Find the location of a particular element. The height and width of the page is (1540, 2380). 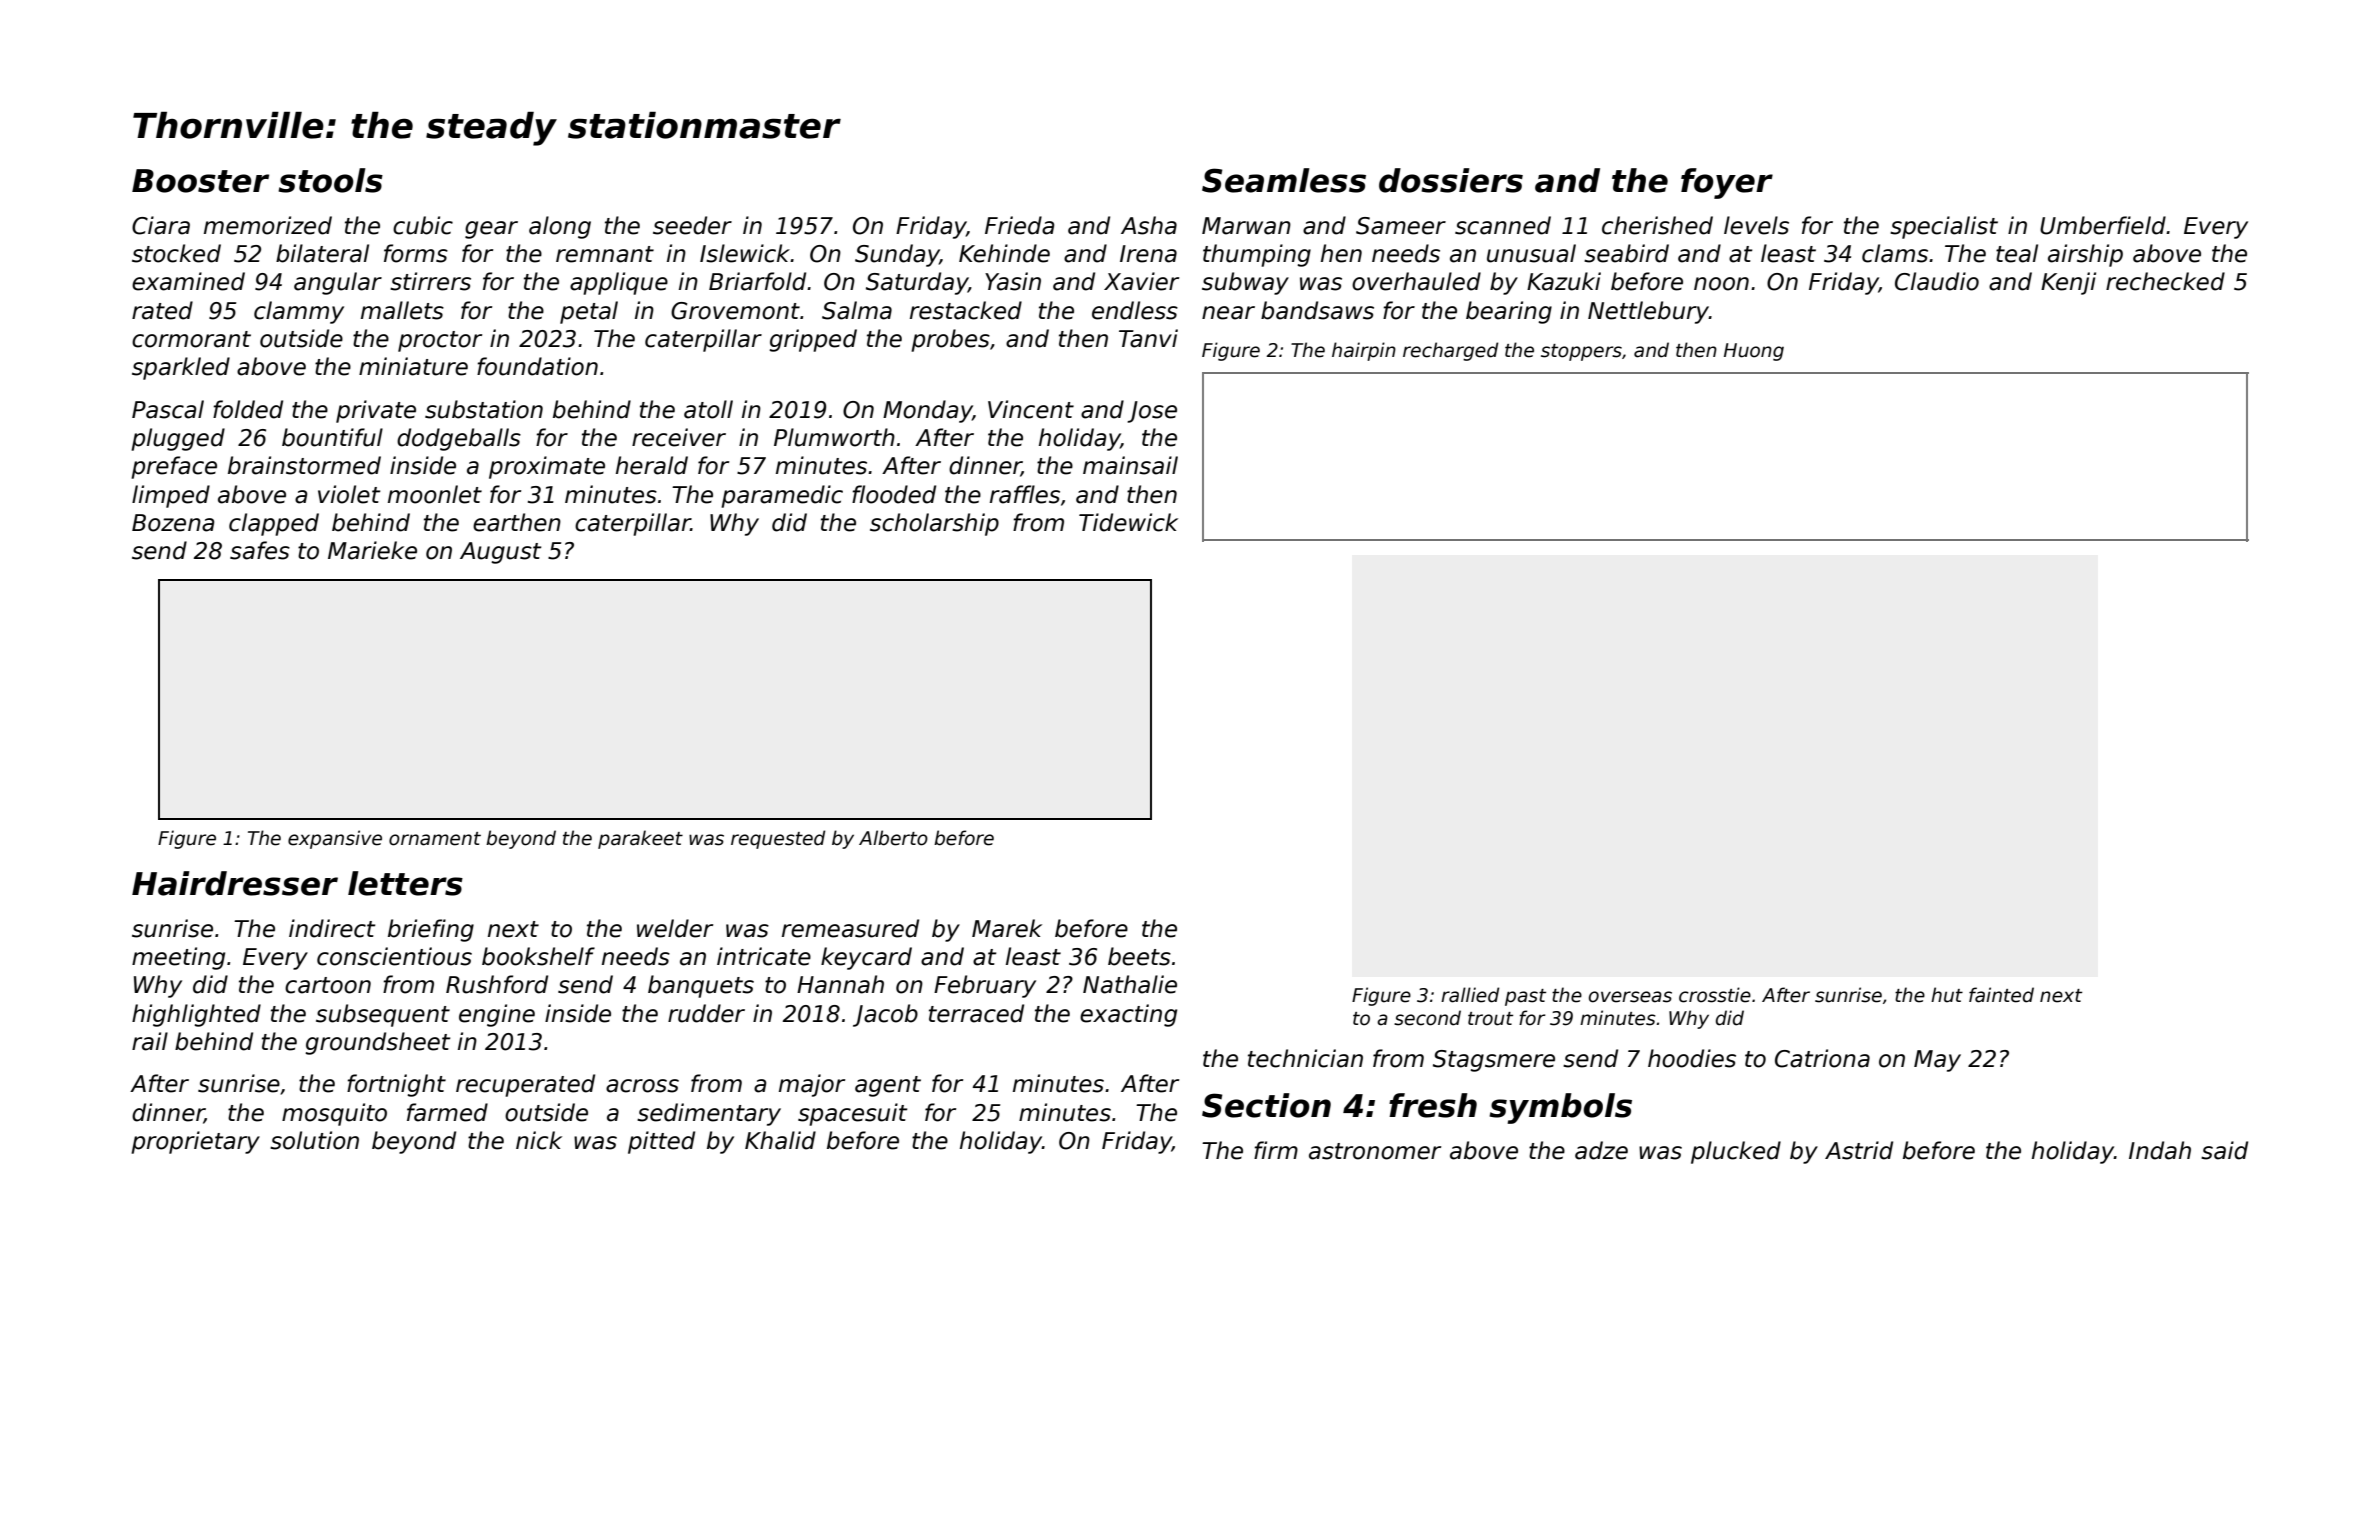

Marek is located at coordinates (1007, 928).
